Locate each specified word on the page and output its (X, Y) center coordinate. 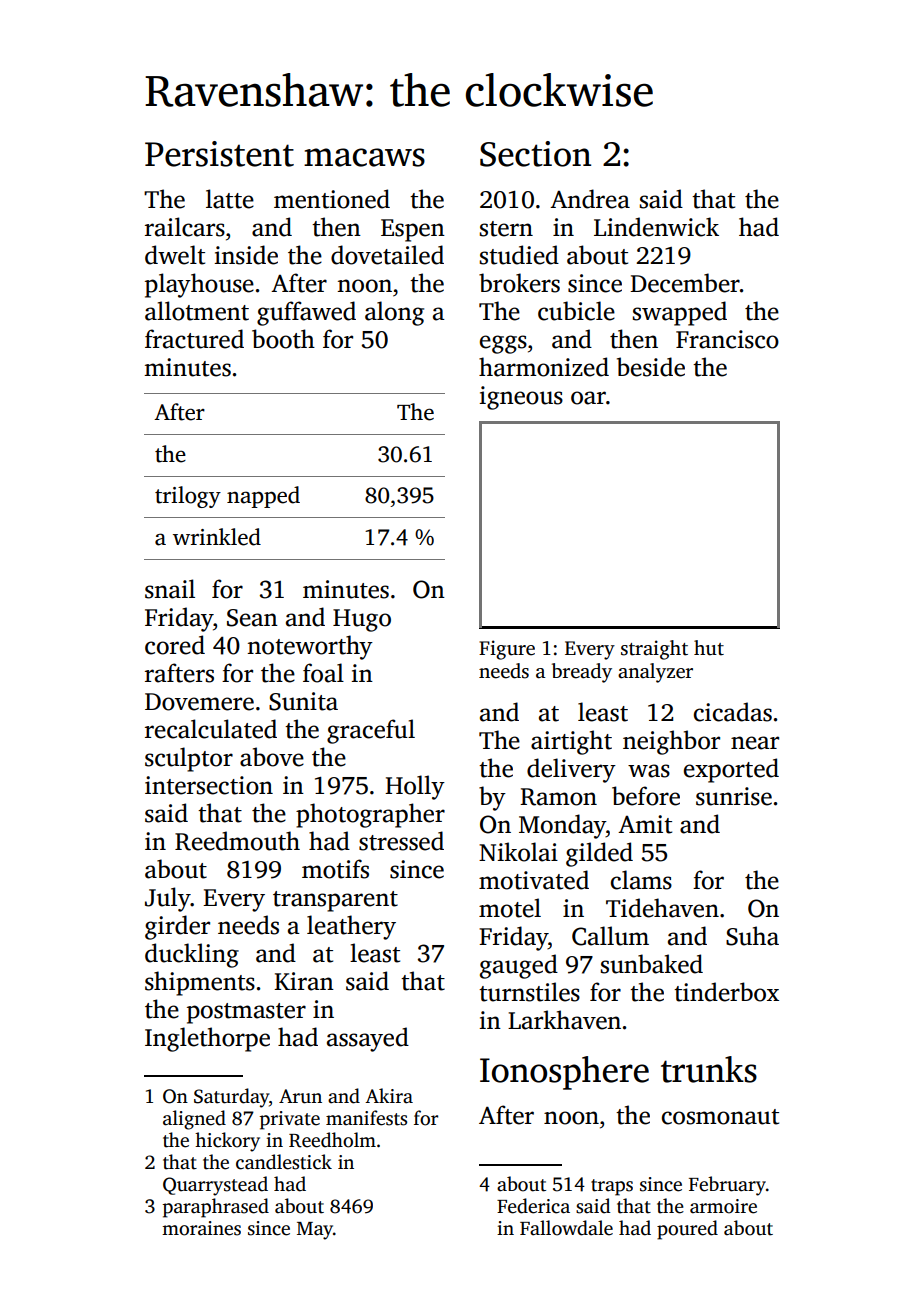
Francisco (727, 339)
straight (654, 650)
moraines (201, 1228)
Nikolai (518, 852)
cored (175, 645)
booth (283, 339)
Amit (645, 824)
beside (651, 367)
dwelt (175, 255)
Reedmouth (237, 841)
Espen (413, 230)
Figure (507, 650)
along (394, 313)
